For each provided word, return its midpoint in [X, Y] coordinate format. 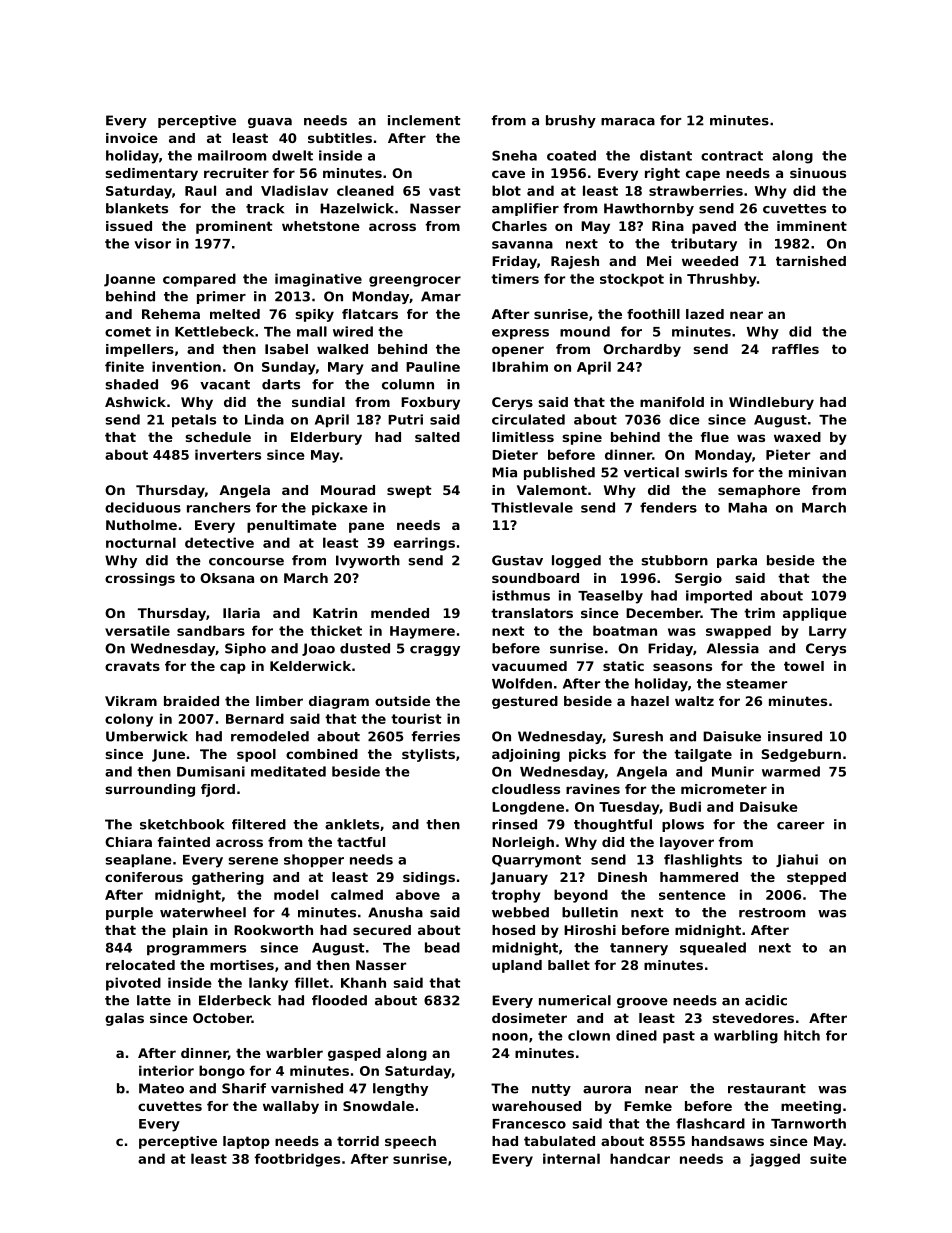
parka [737, 561]
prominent [234, 227]
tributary [704, 245]
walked [342, 349]
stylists [428, 755]
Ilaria [241, 613]
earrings [424, 544]
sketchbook [182, 824]
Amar [441, 296]
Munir [733, 771]
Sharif [244, 1088]
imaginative [318, 280]
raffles [795, 349]
